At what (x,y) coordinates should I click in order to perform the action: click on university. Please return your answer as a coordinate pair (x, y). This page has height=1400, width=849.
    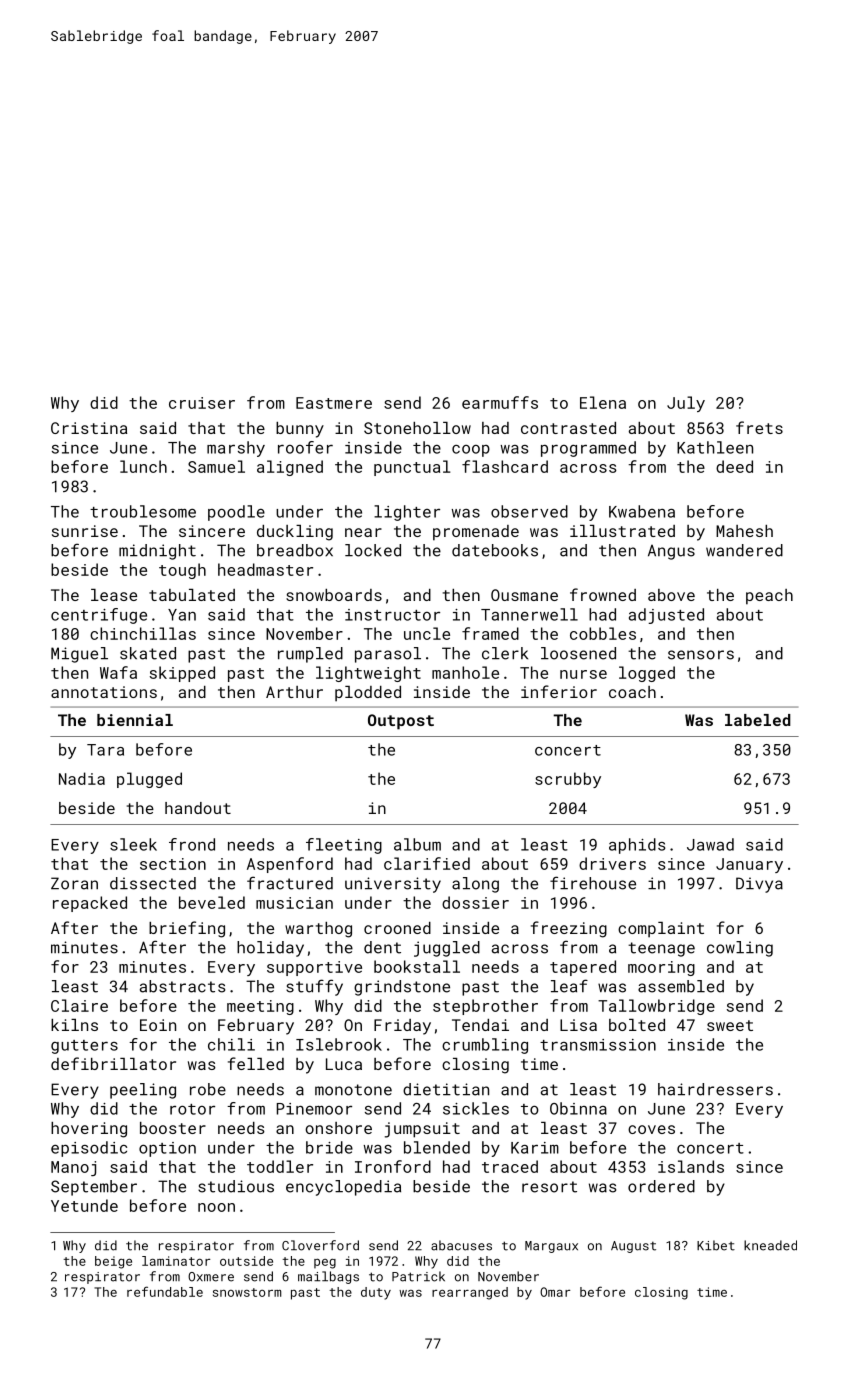
    Looking at the image, I should click on (393, 885).
